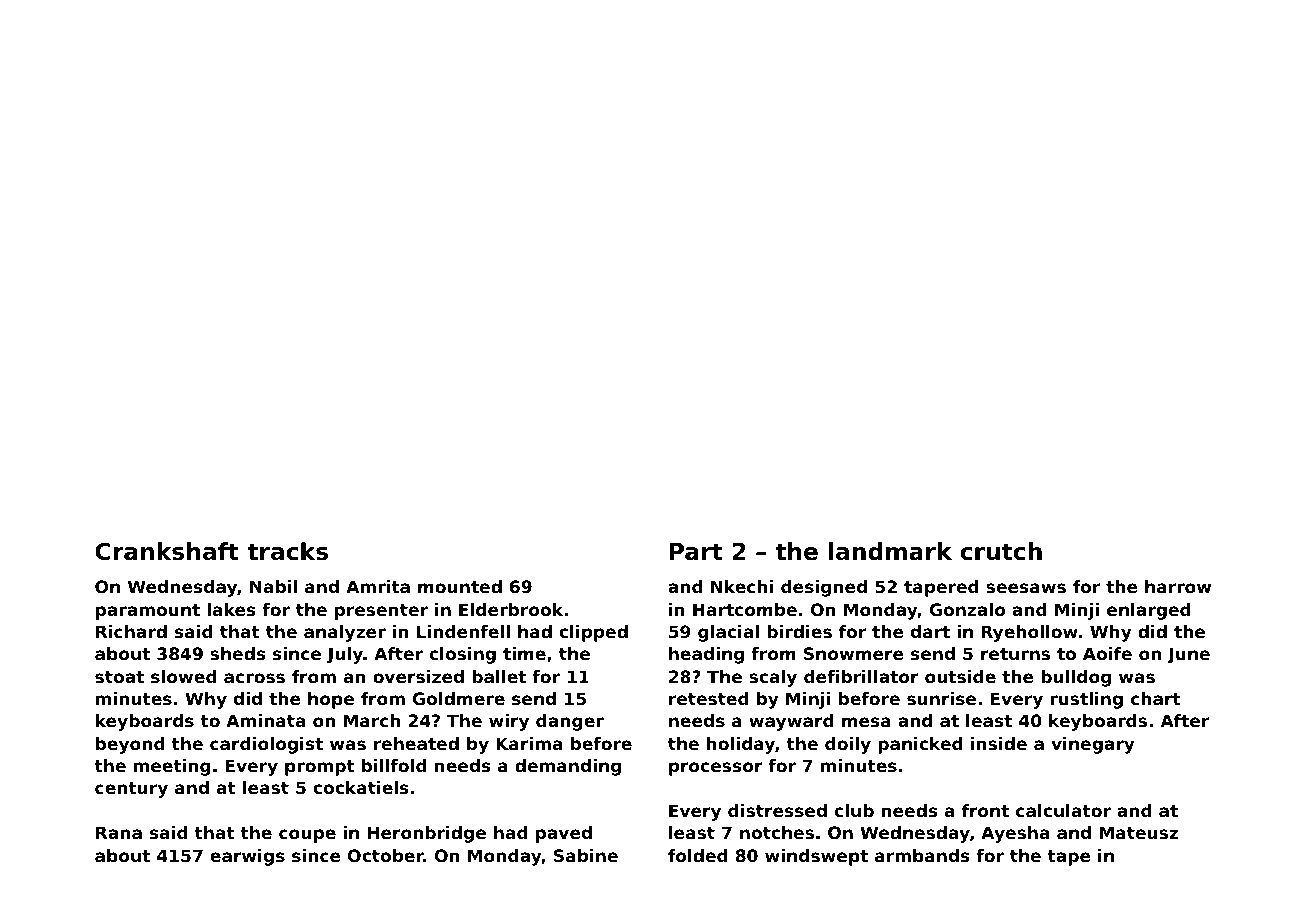 The height and width of the page is (924, 1308). What do you see at coordinates (1107, 653) in the page?
I see `Aoife` at bounding box center [1107, 653].
